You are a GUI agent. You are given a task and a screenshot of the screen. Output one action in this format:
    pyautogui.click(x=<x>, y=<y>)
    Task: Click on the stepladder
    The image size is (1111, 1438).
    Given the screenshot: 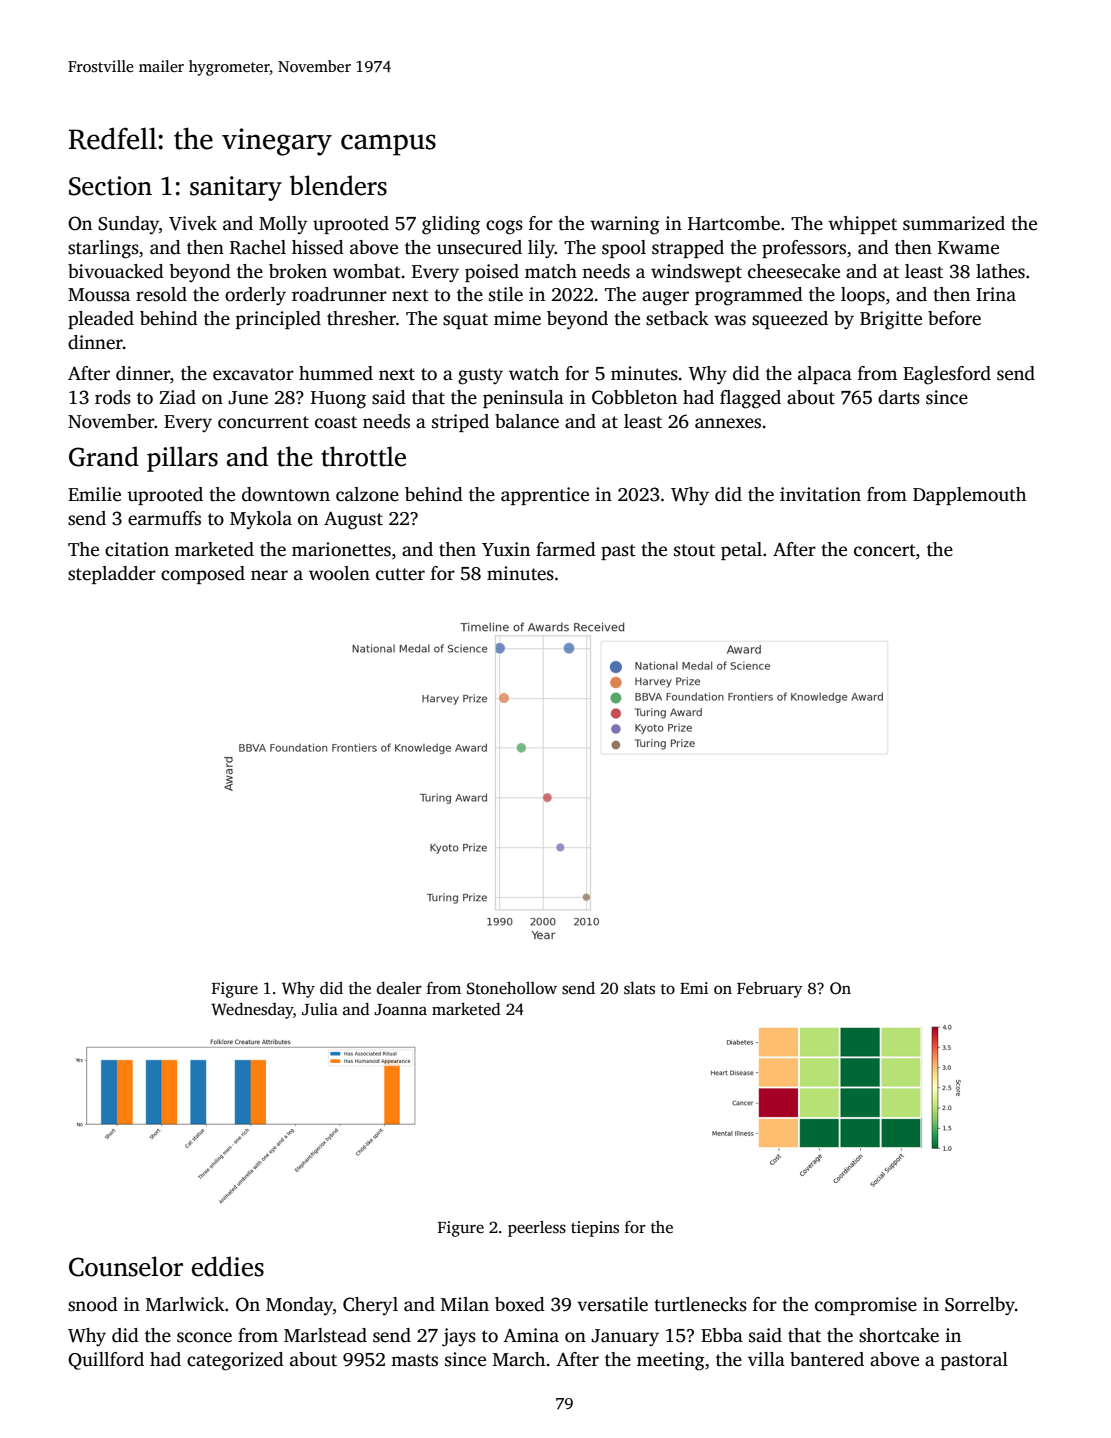 What is the action you would take?
    pyautogui.click(x=112, y=575)
